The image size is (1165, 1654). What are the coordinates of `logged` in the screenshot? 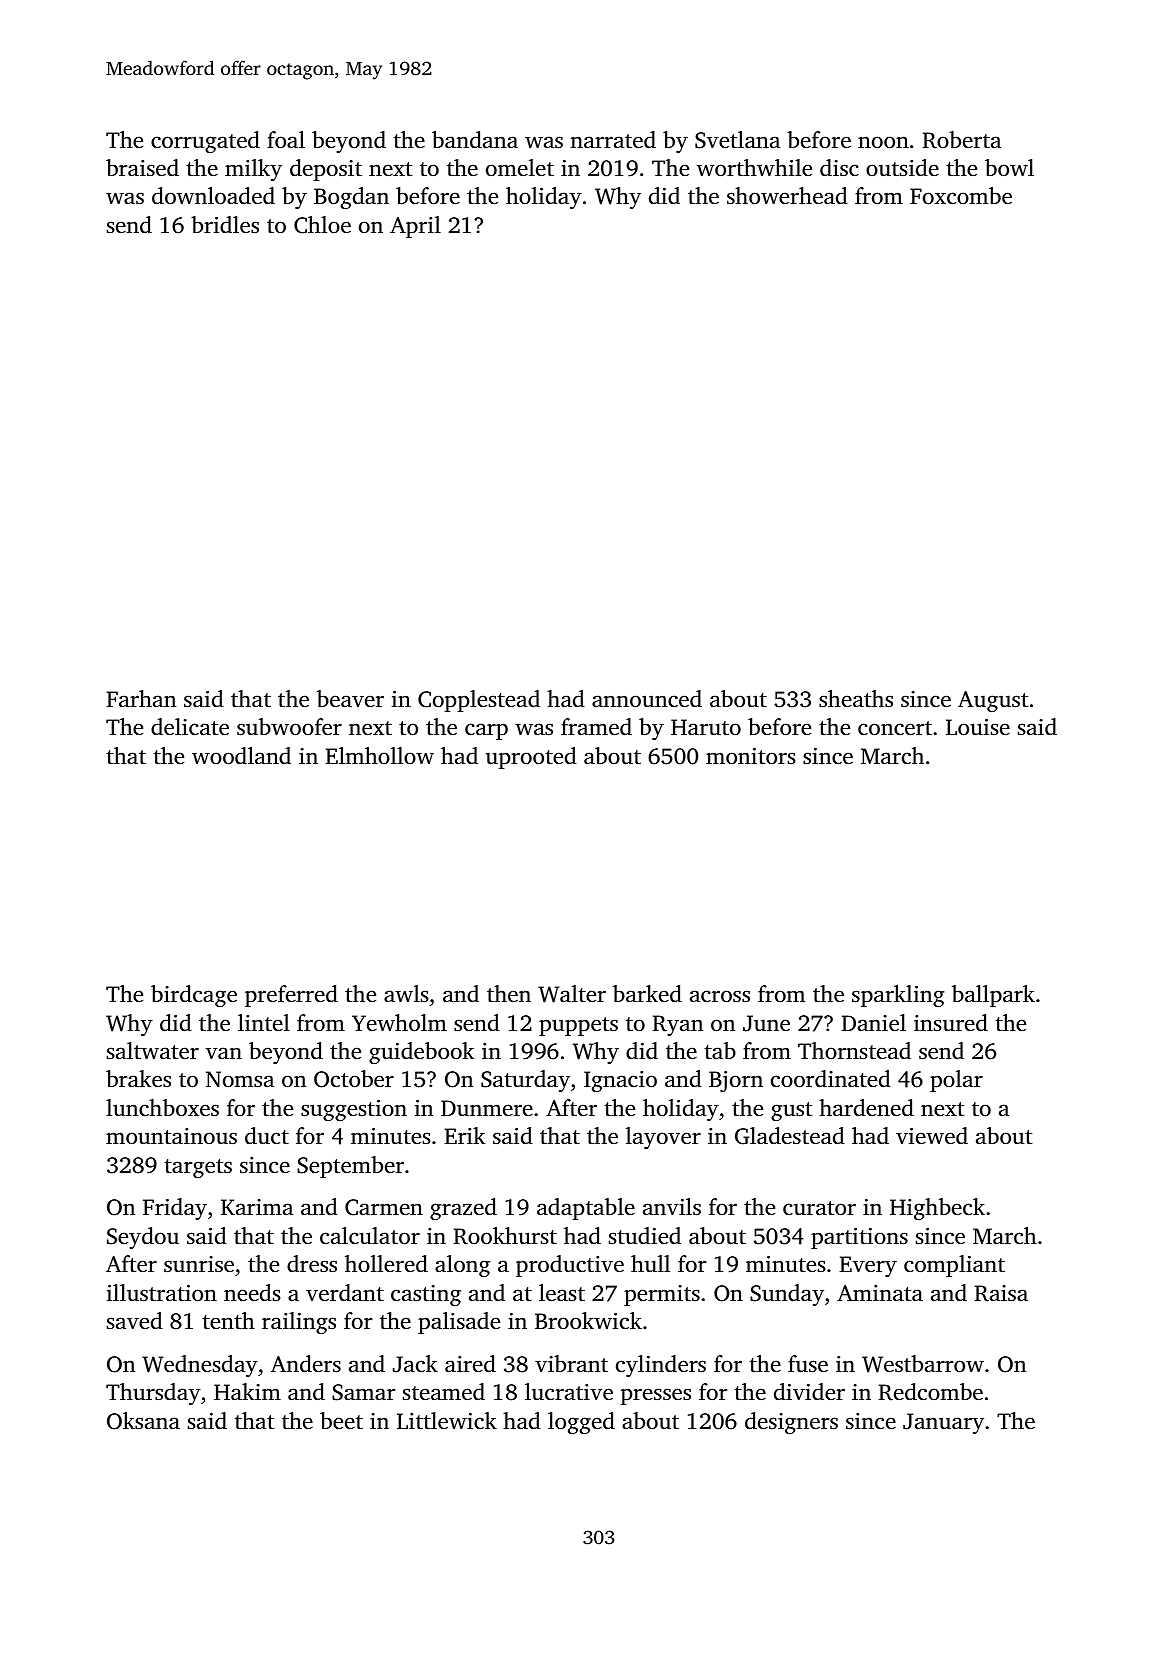 It's located at (581, 1423).
